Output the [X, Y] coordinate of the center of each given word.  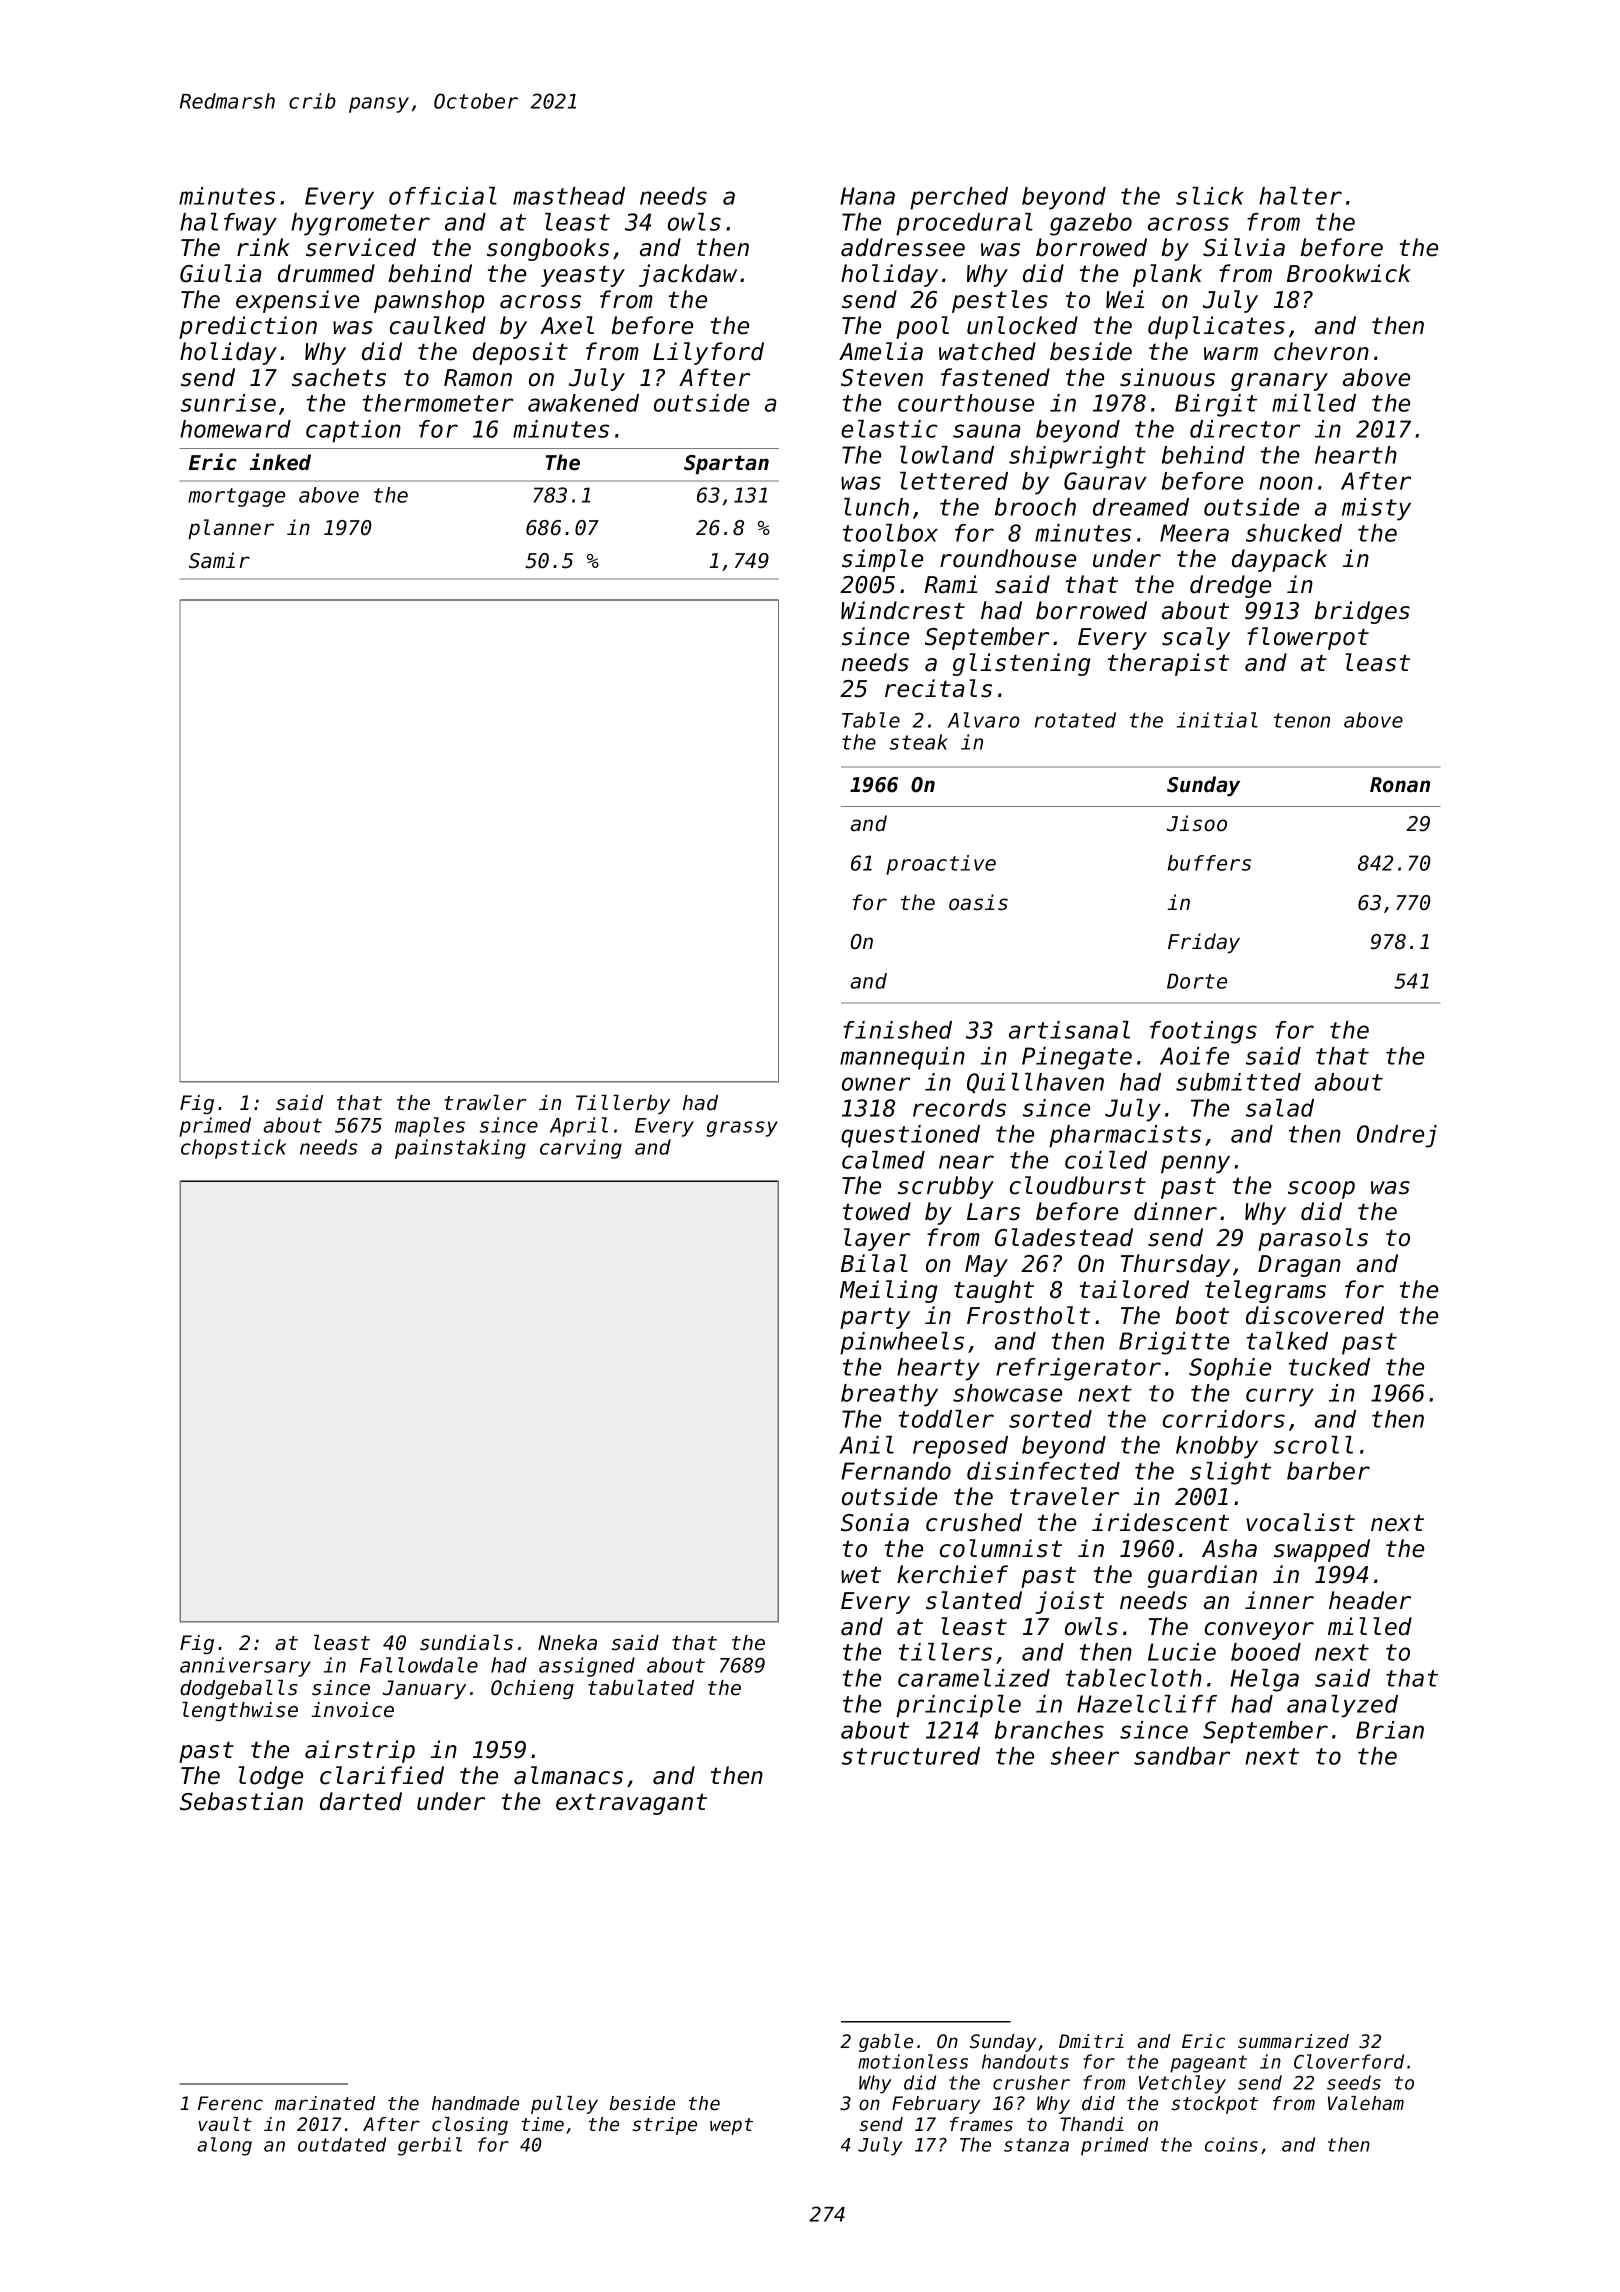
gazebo [1091, 224]
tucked [1329, 1367]
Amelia [881, 351]
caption [353, 431]
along [224, 2146]
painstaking [460, 1149]
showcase [1007, 1393]
